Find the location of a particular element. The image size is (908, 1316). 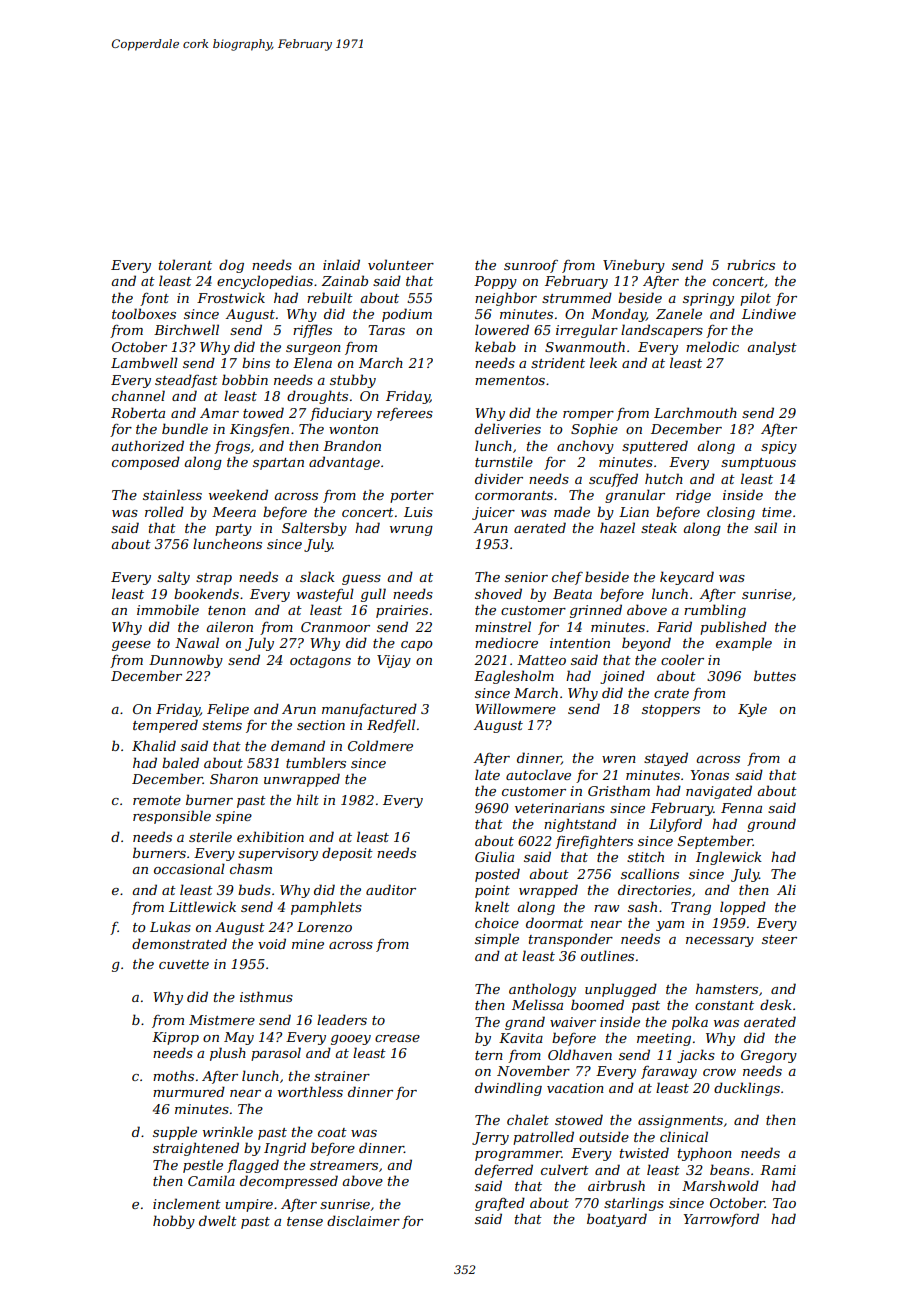

stainless is located at coordinates (172, 494).
